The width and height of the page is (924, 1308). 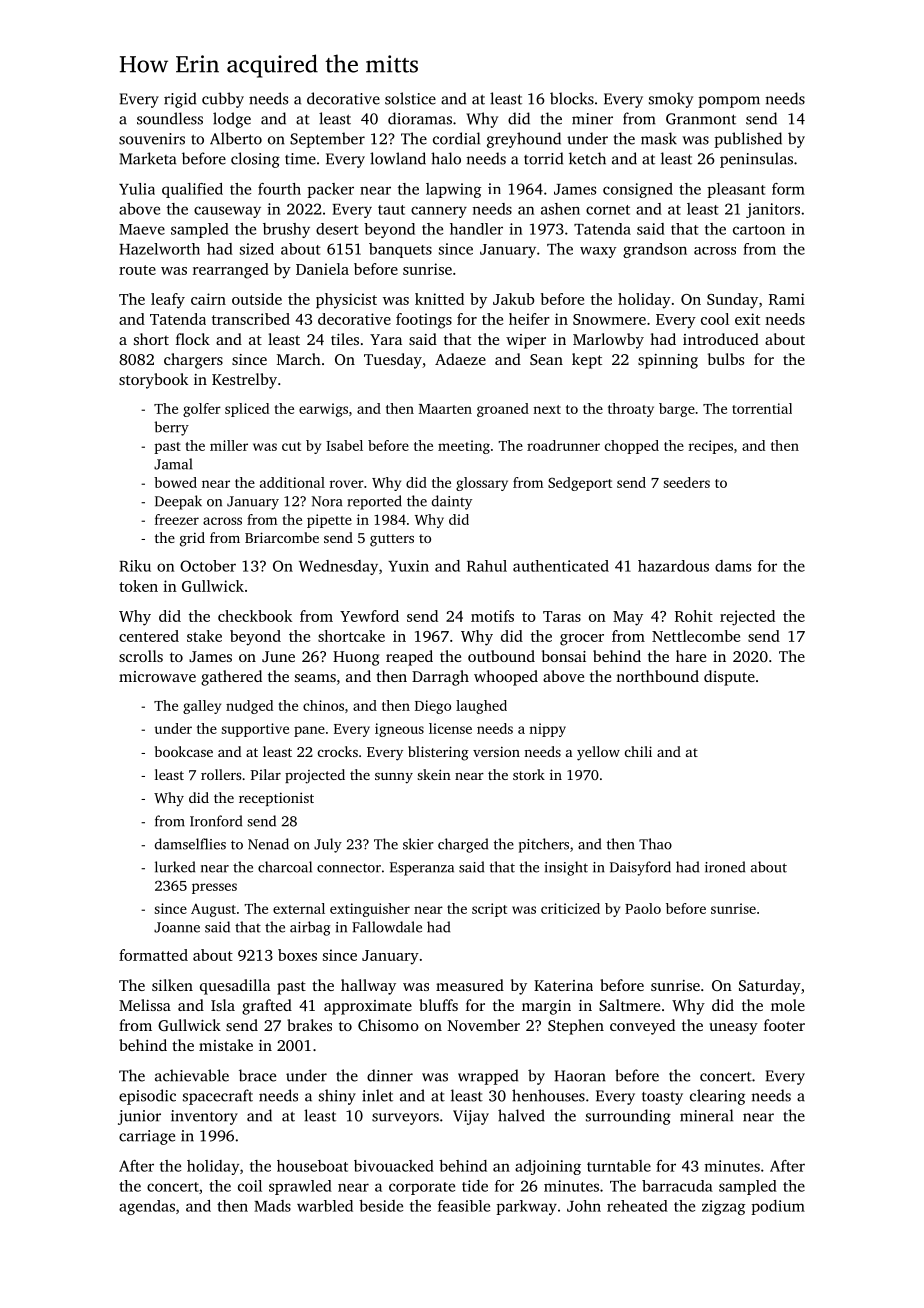 What do you see at coordinates (184, 751) in the page?
I see `bookcase` at bounding box center [184, 751].
